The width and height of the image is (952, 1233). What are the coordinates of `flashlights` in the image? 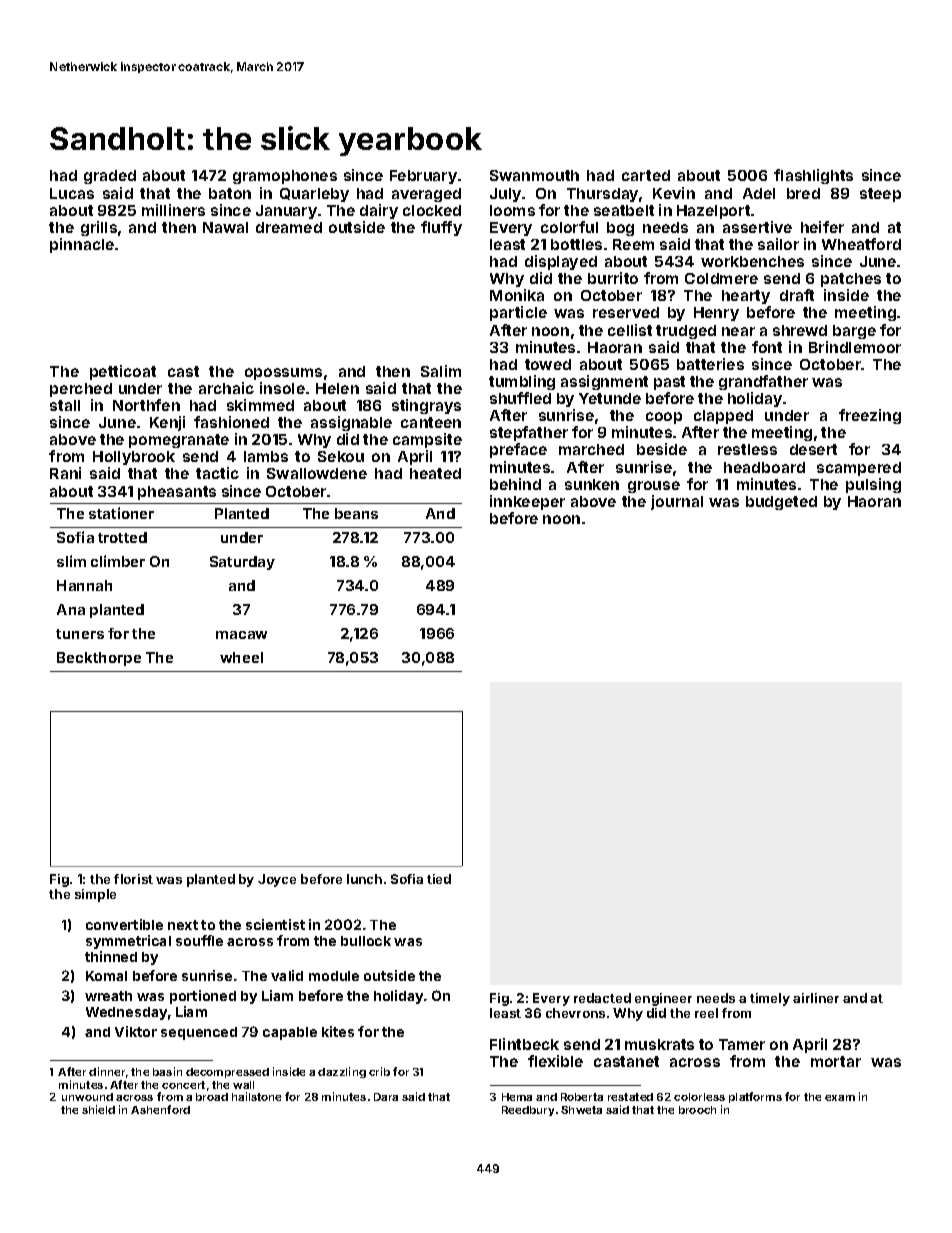 It's located at (813, 176).
